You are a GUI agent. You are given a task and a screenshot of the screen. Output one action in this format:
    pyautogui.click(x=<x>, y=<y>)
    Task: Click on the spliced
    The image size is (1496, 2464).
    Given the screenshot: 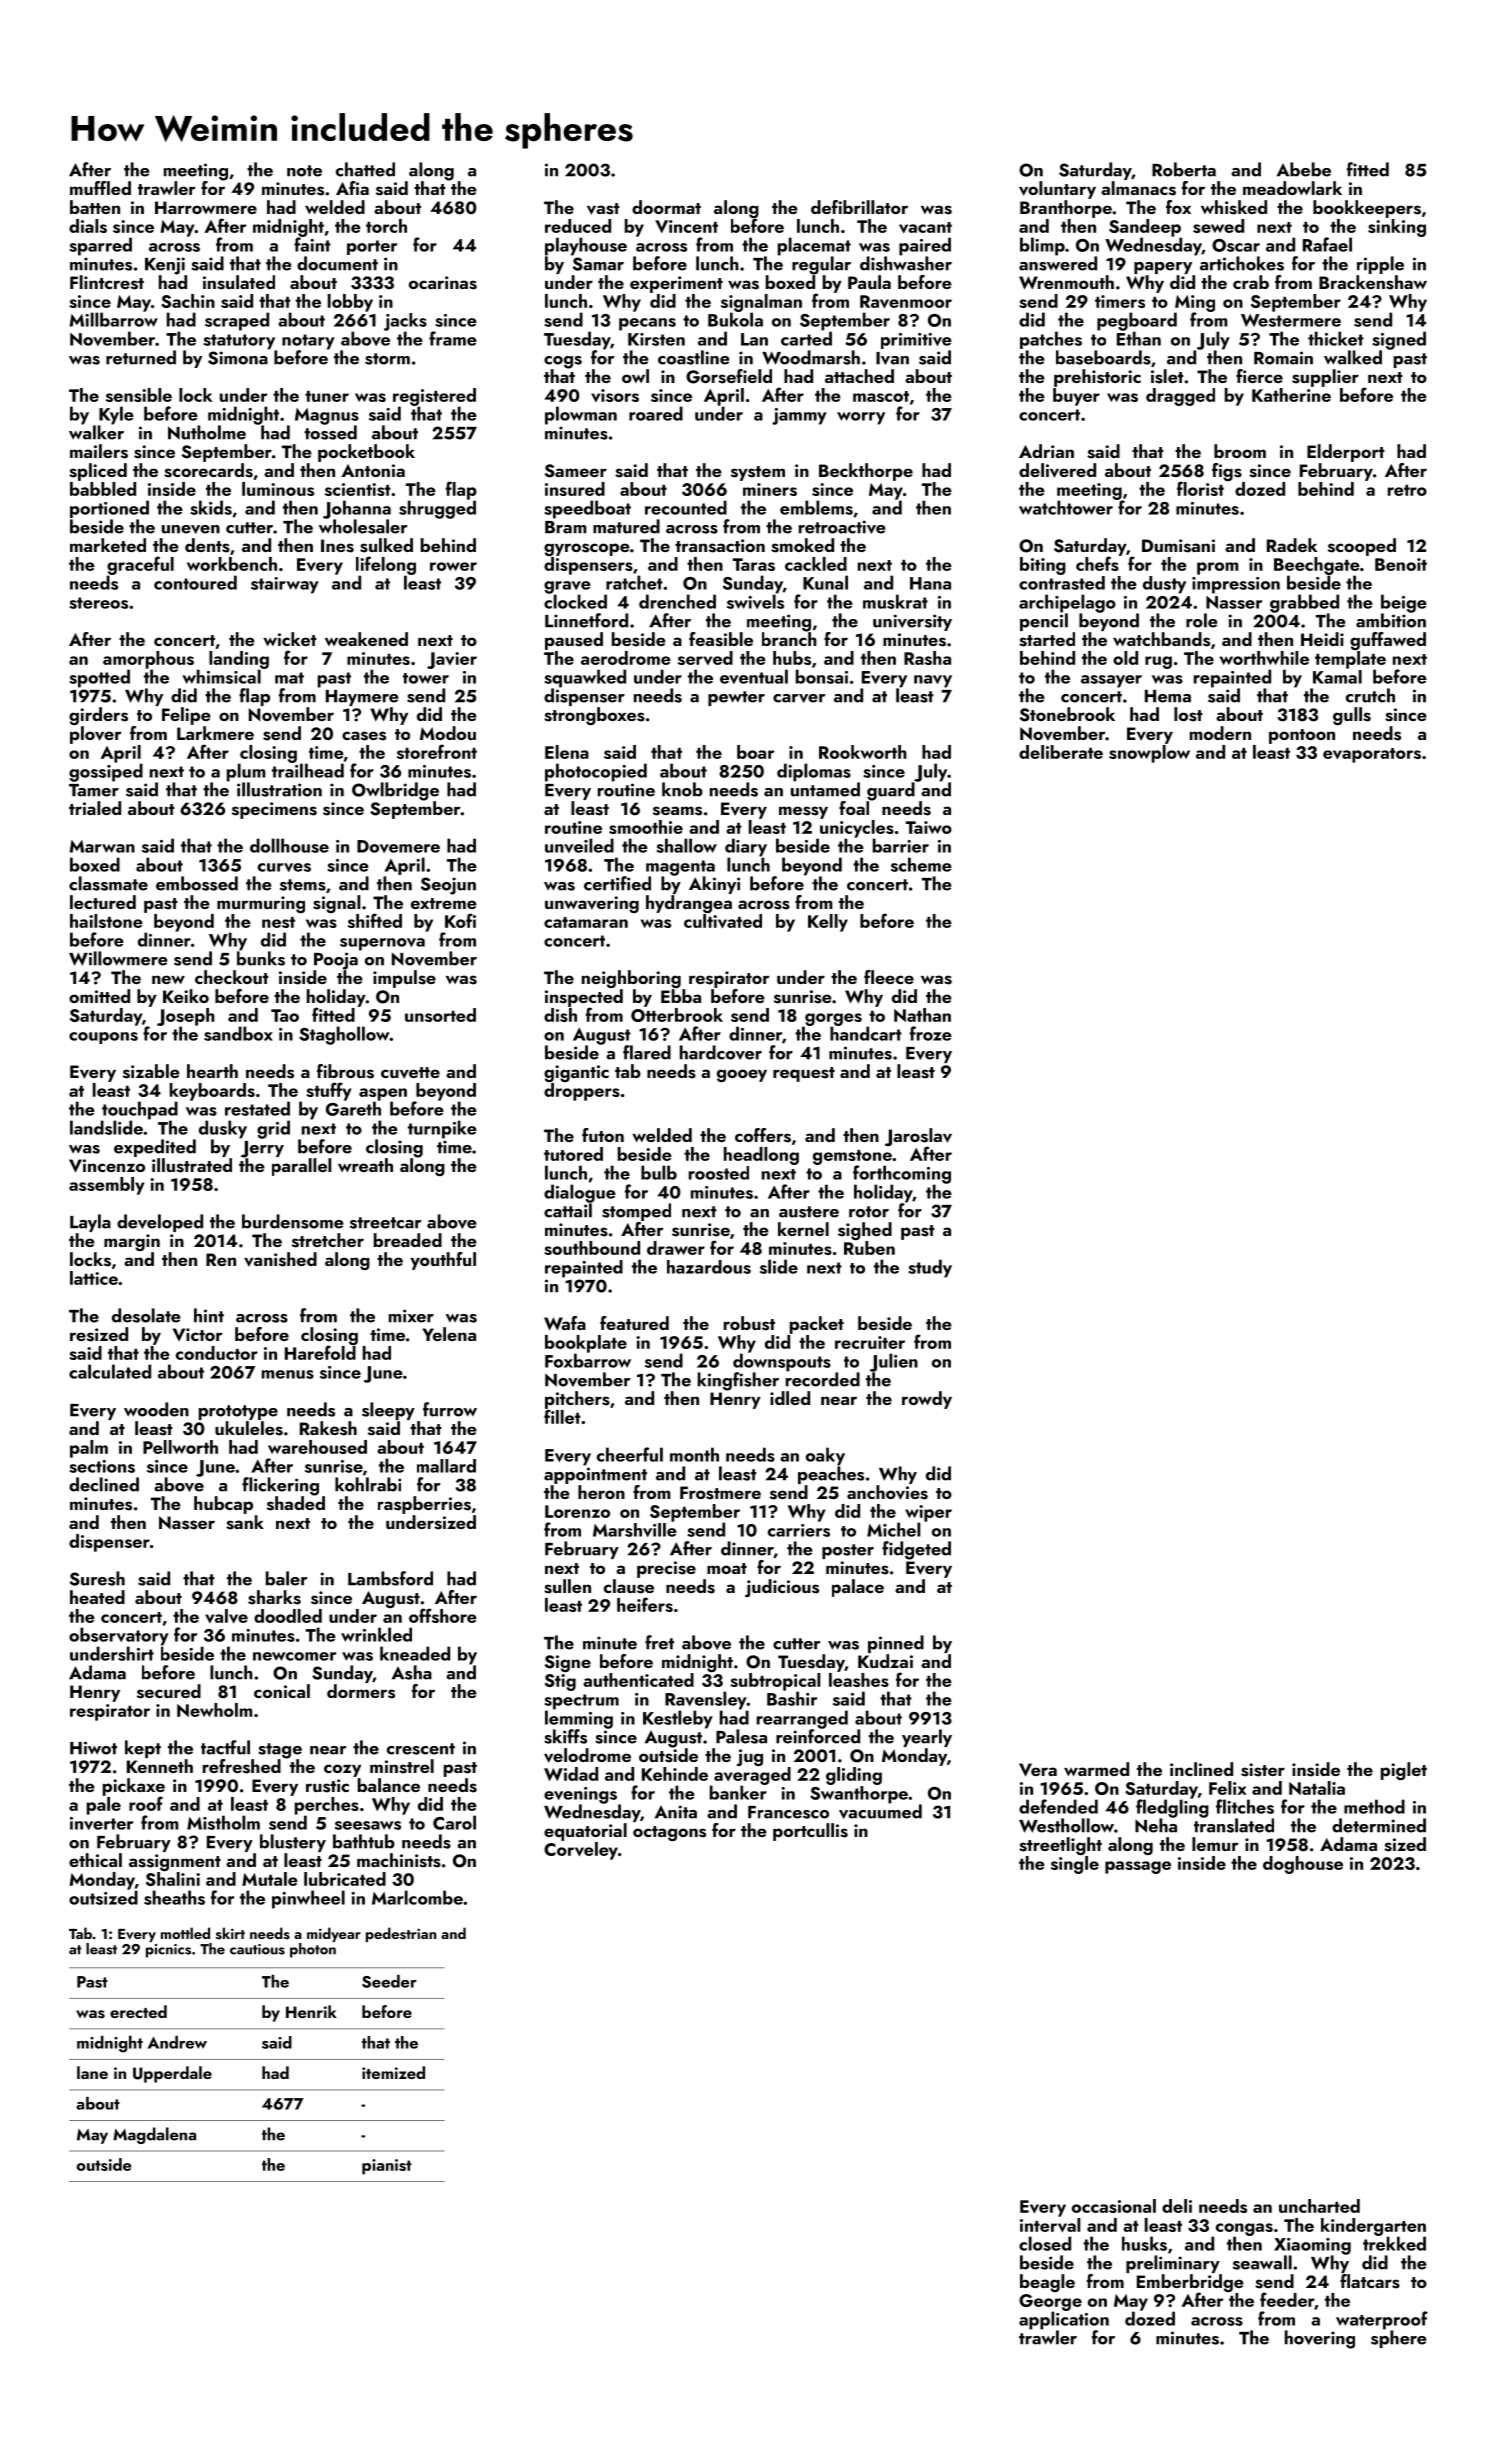 What is the action you would take?
    pyautogui.click(x=98, y=472)
